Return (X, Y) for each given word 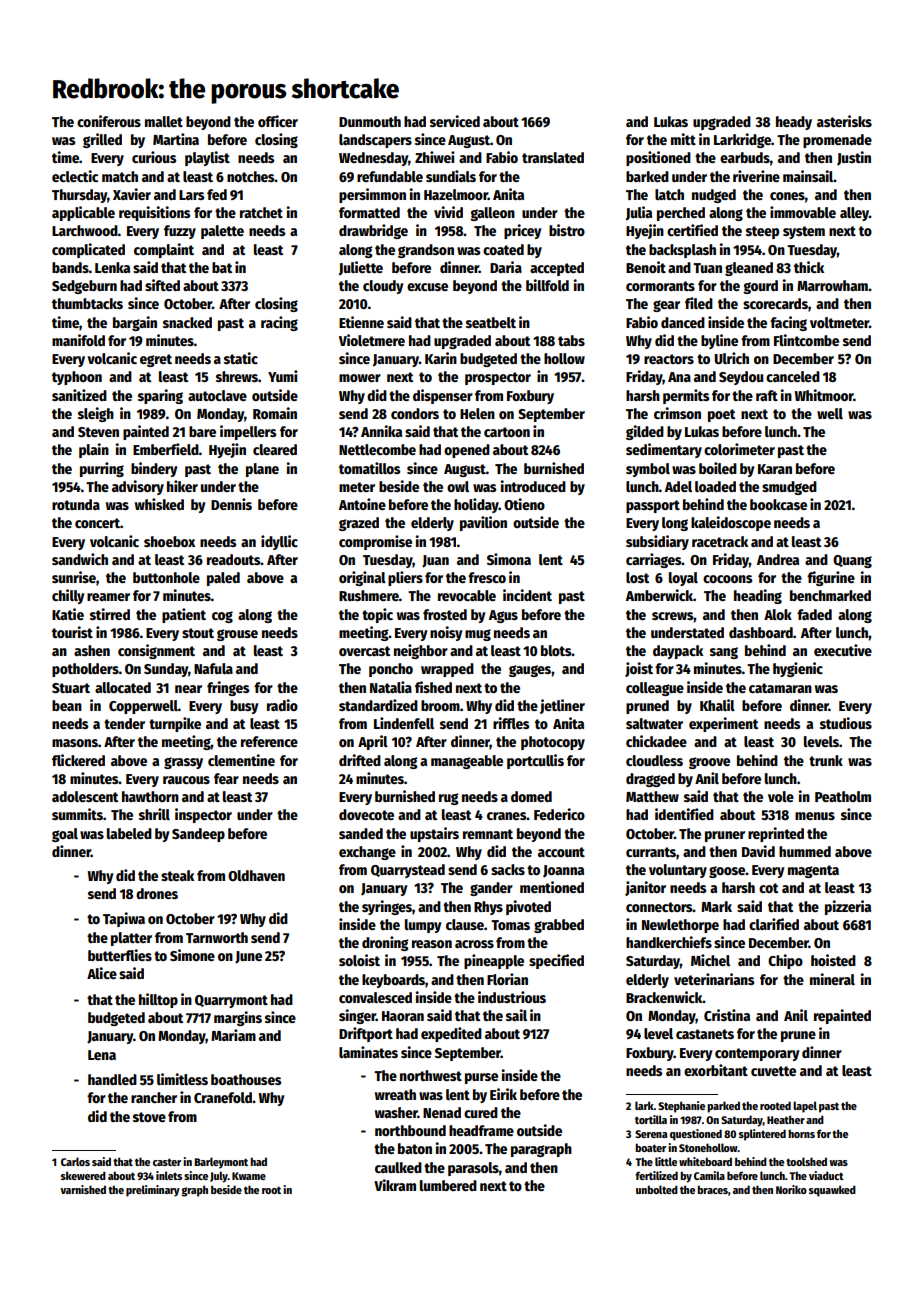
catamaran (780, 688)
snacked (187, 322)
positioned (658, 158)
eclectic (75, 176)
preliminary (153, 1191)
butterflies (120, 955)
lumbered (448, 1185)
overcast (364, 651)
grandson (426, 251)
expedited (451, 1034)
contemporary (757, 1054)
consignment (156, 651)
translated (553, 157)
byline (719, 341)
